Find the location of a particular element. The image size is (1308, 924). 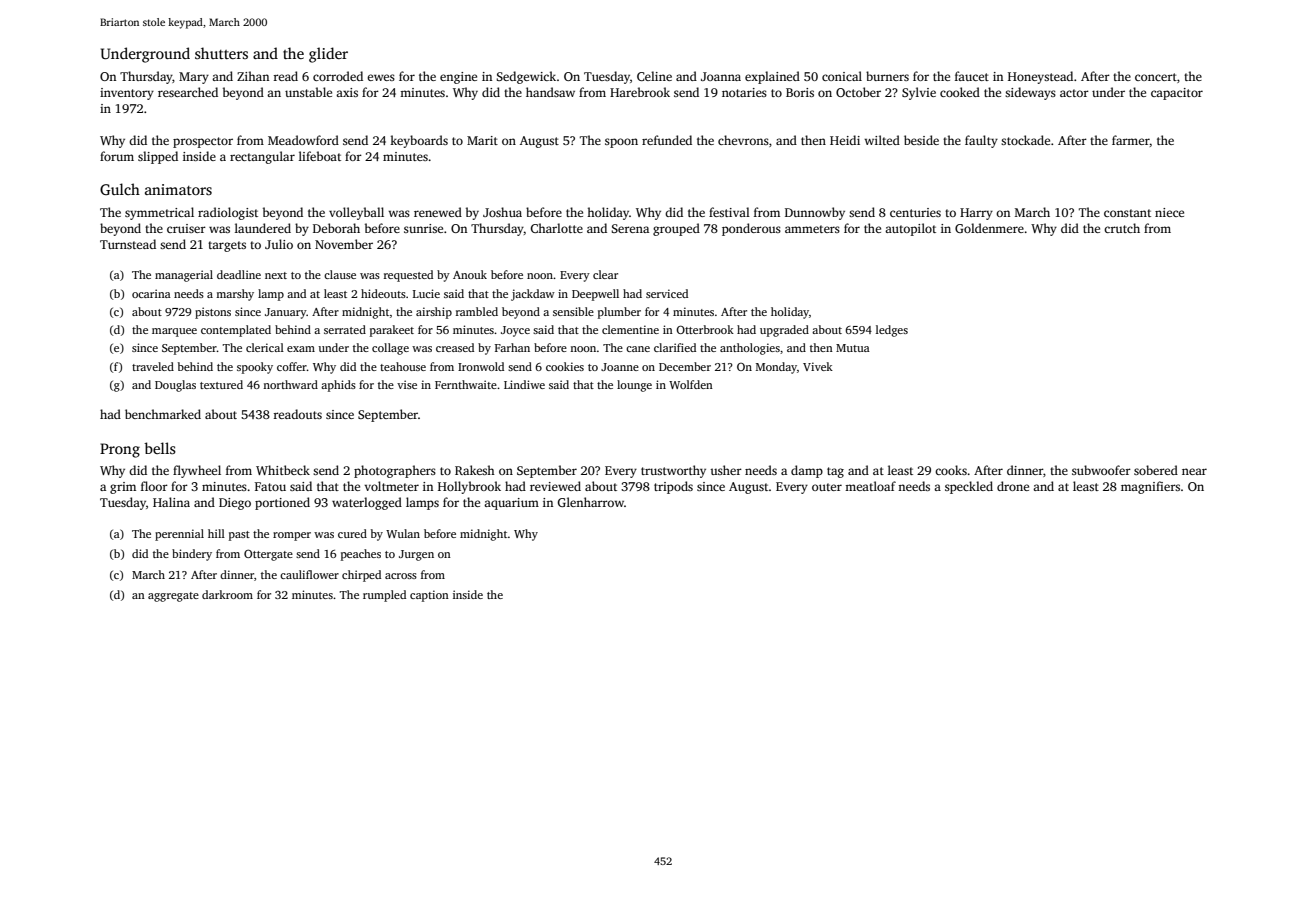

Vivek is located at coordinates (818, 366).
